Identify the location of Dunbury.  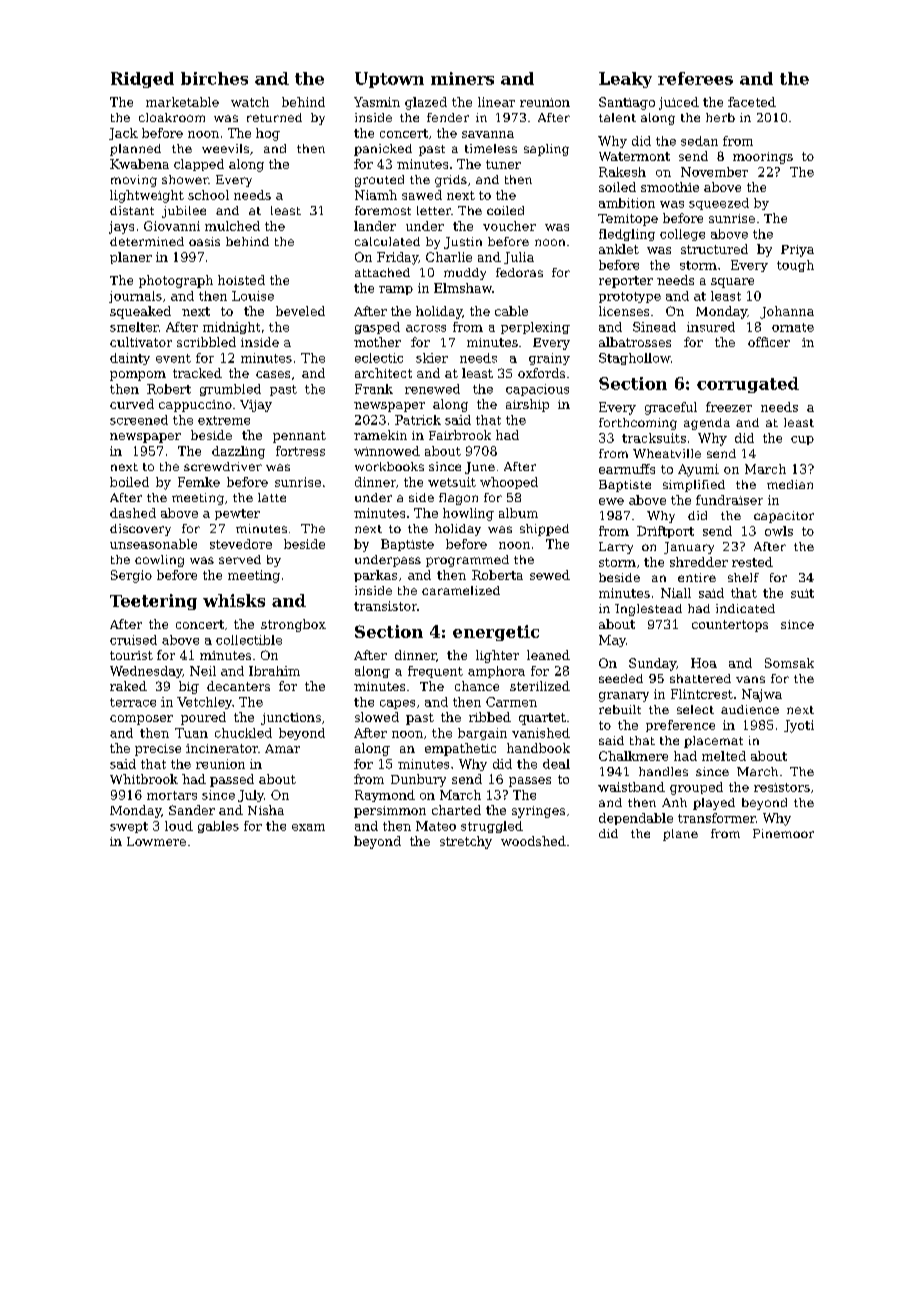
(418, 780).
